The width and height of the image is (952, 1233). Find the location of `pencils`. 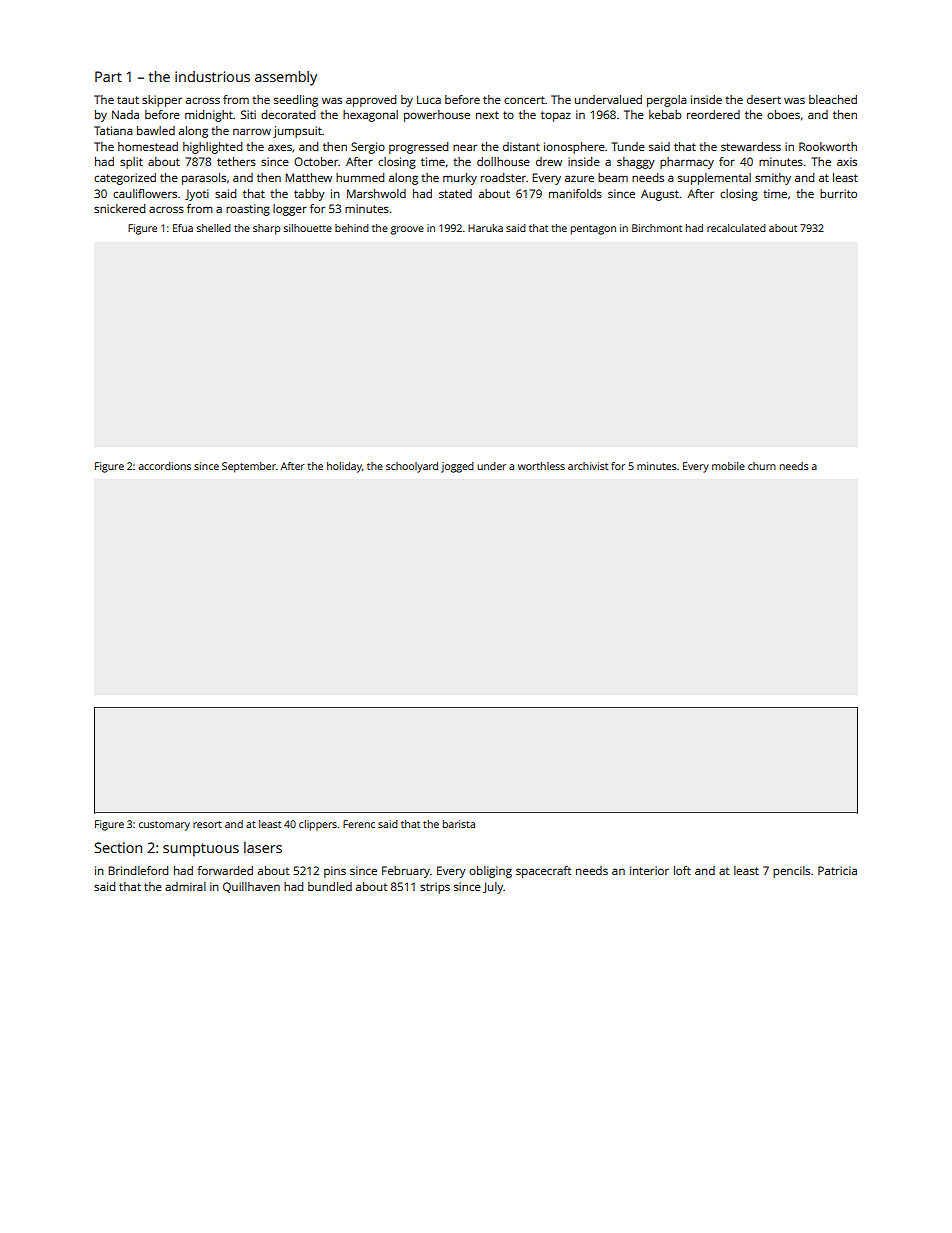

pencils is located at coordinates (791, 872).
